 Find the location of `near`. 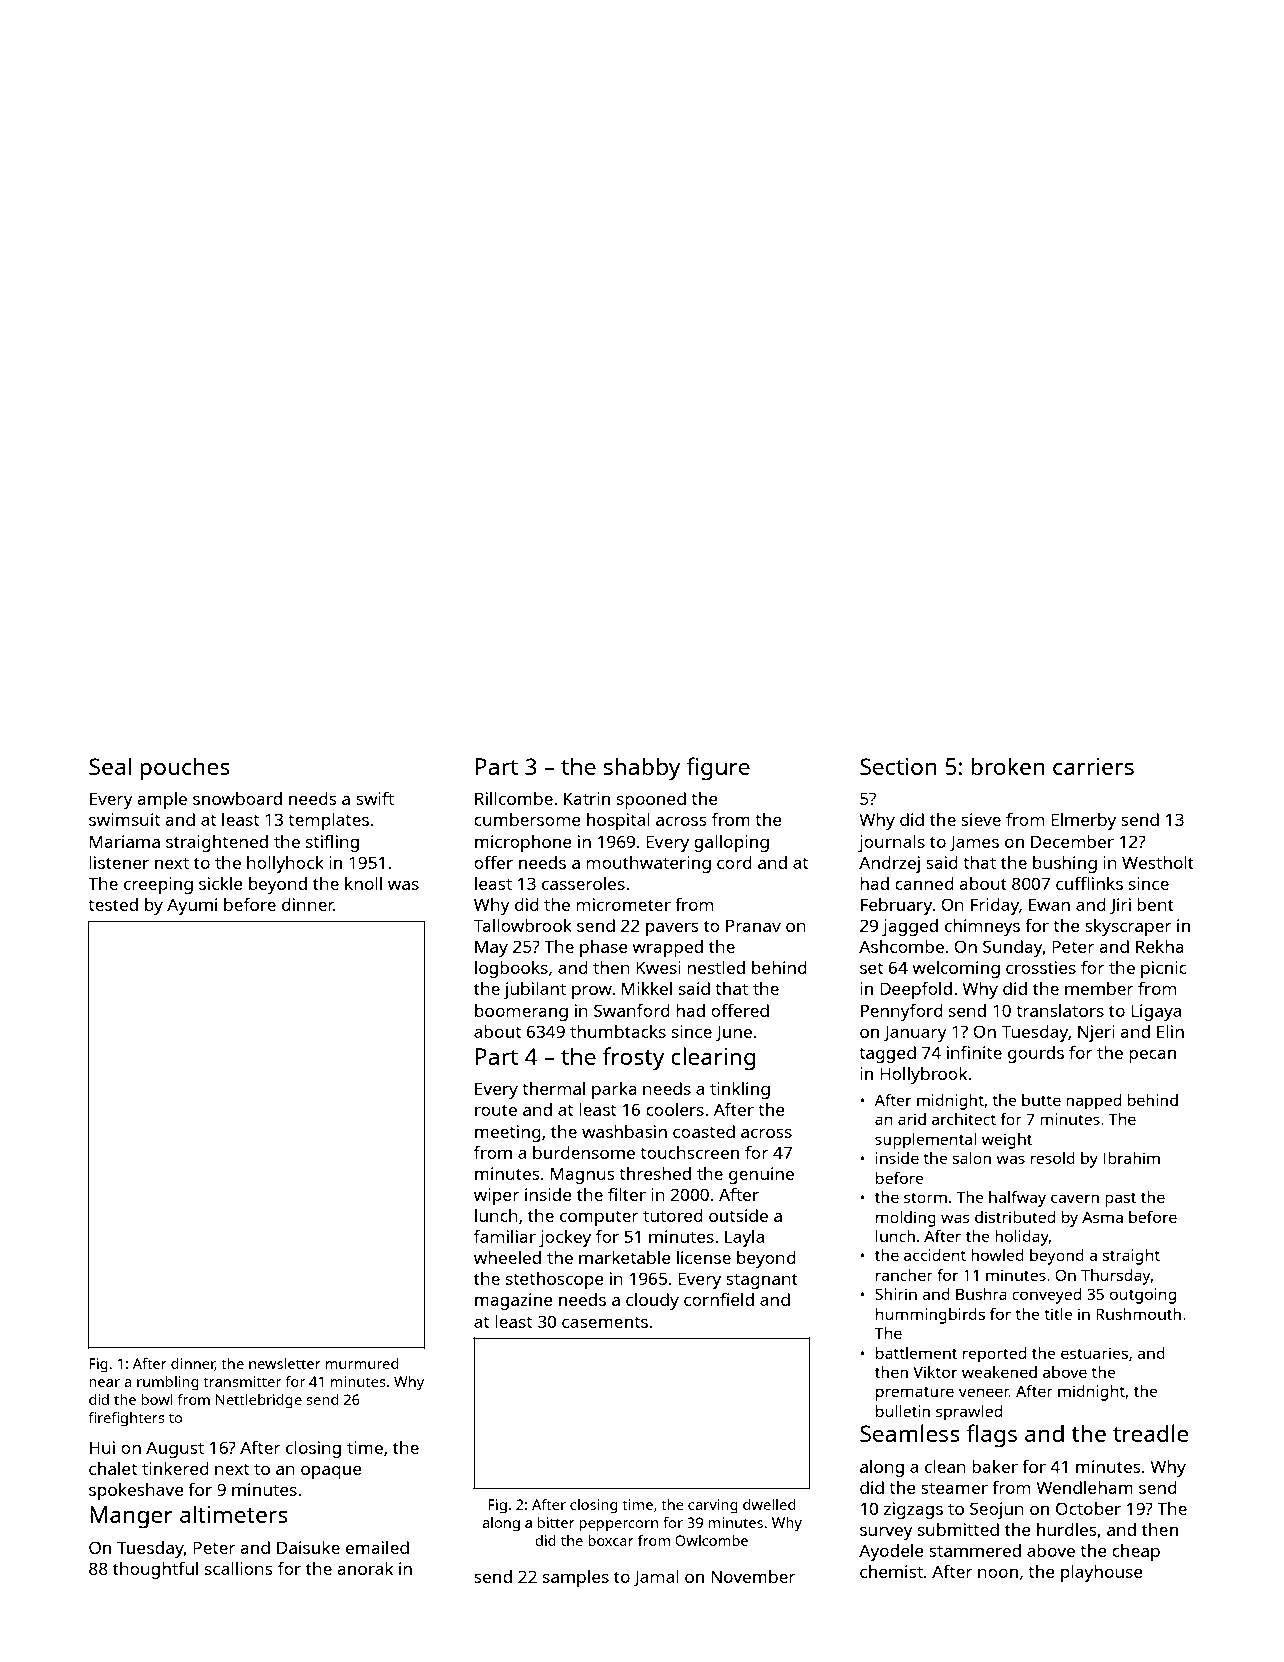

near is located at coordinates (104, 1383).
